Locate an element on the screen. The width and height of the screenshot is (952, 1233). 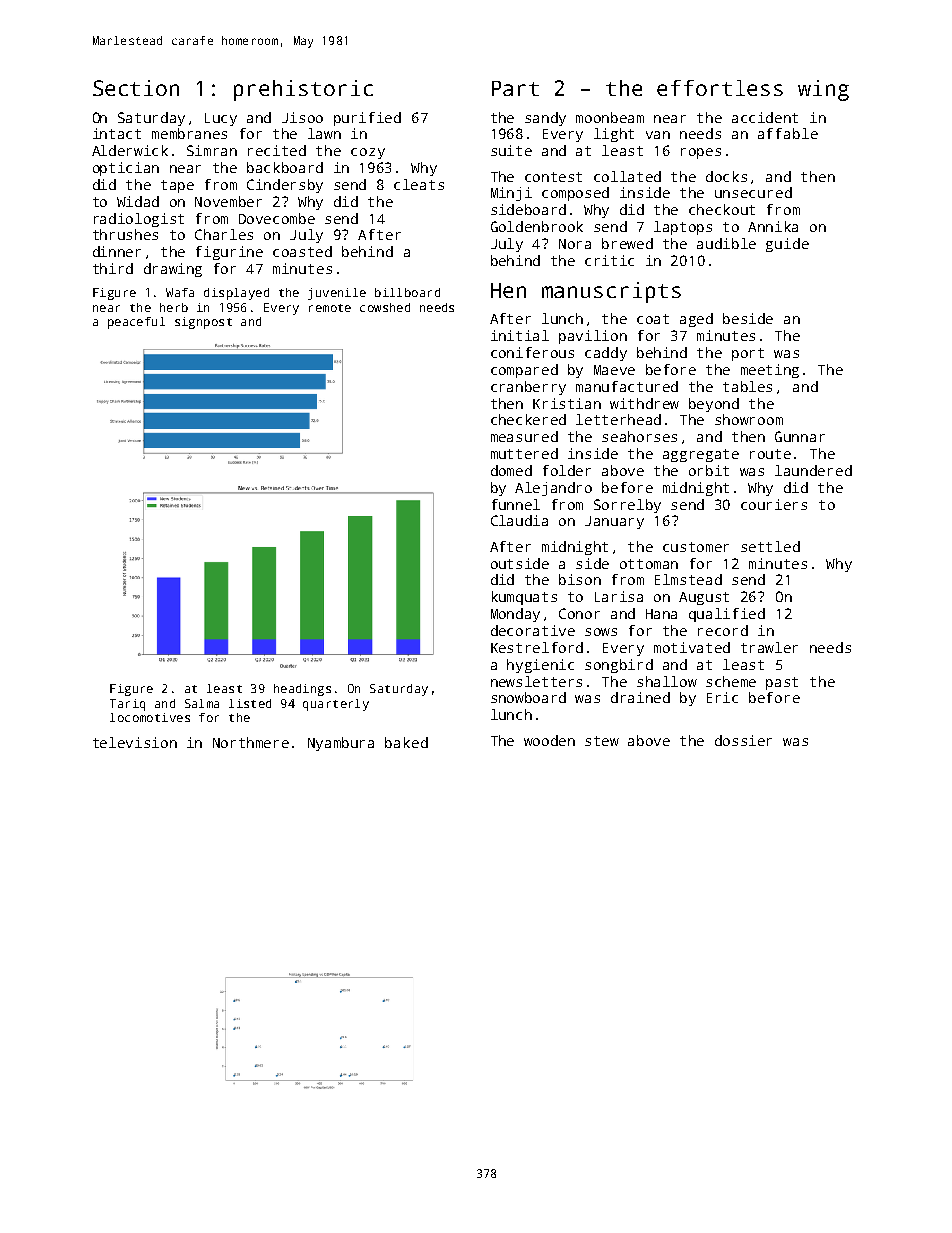
Section is located at coordinates (136, 88).
